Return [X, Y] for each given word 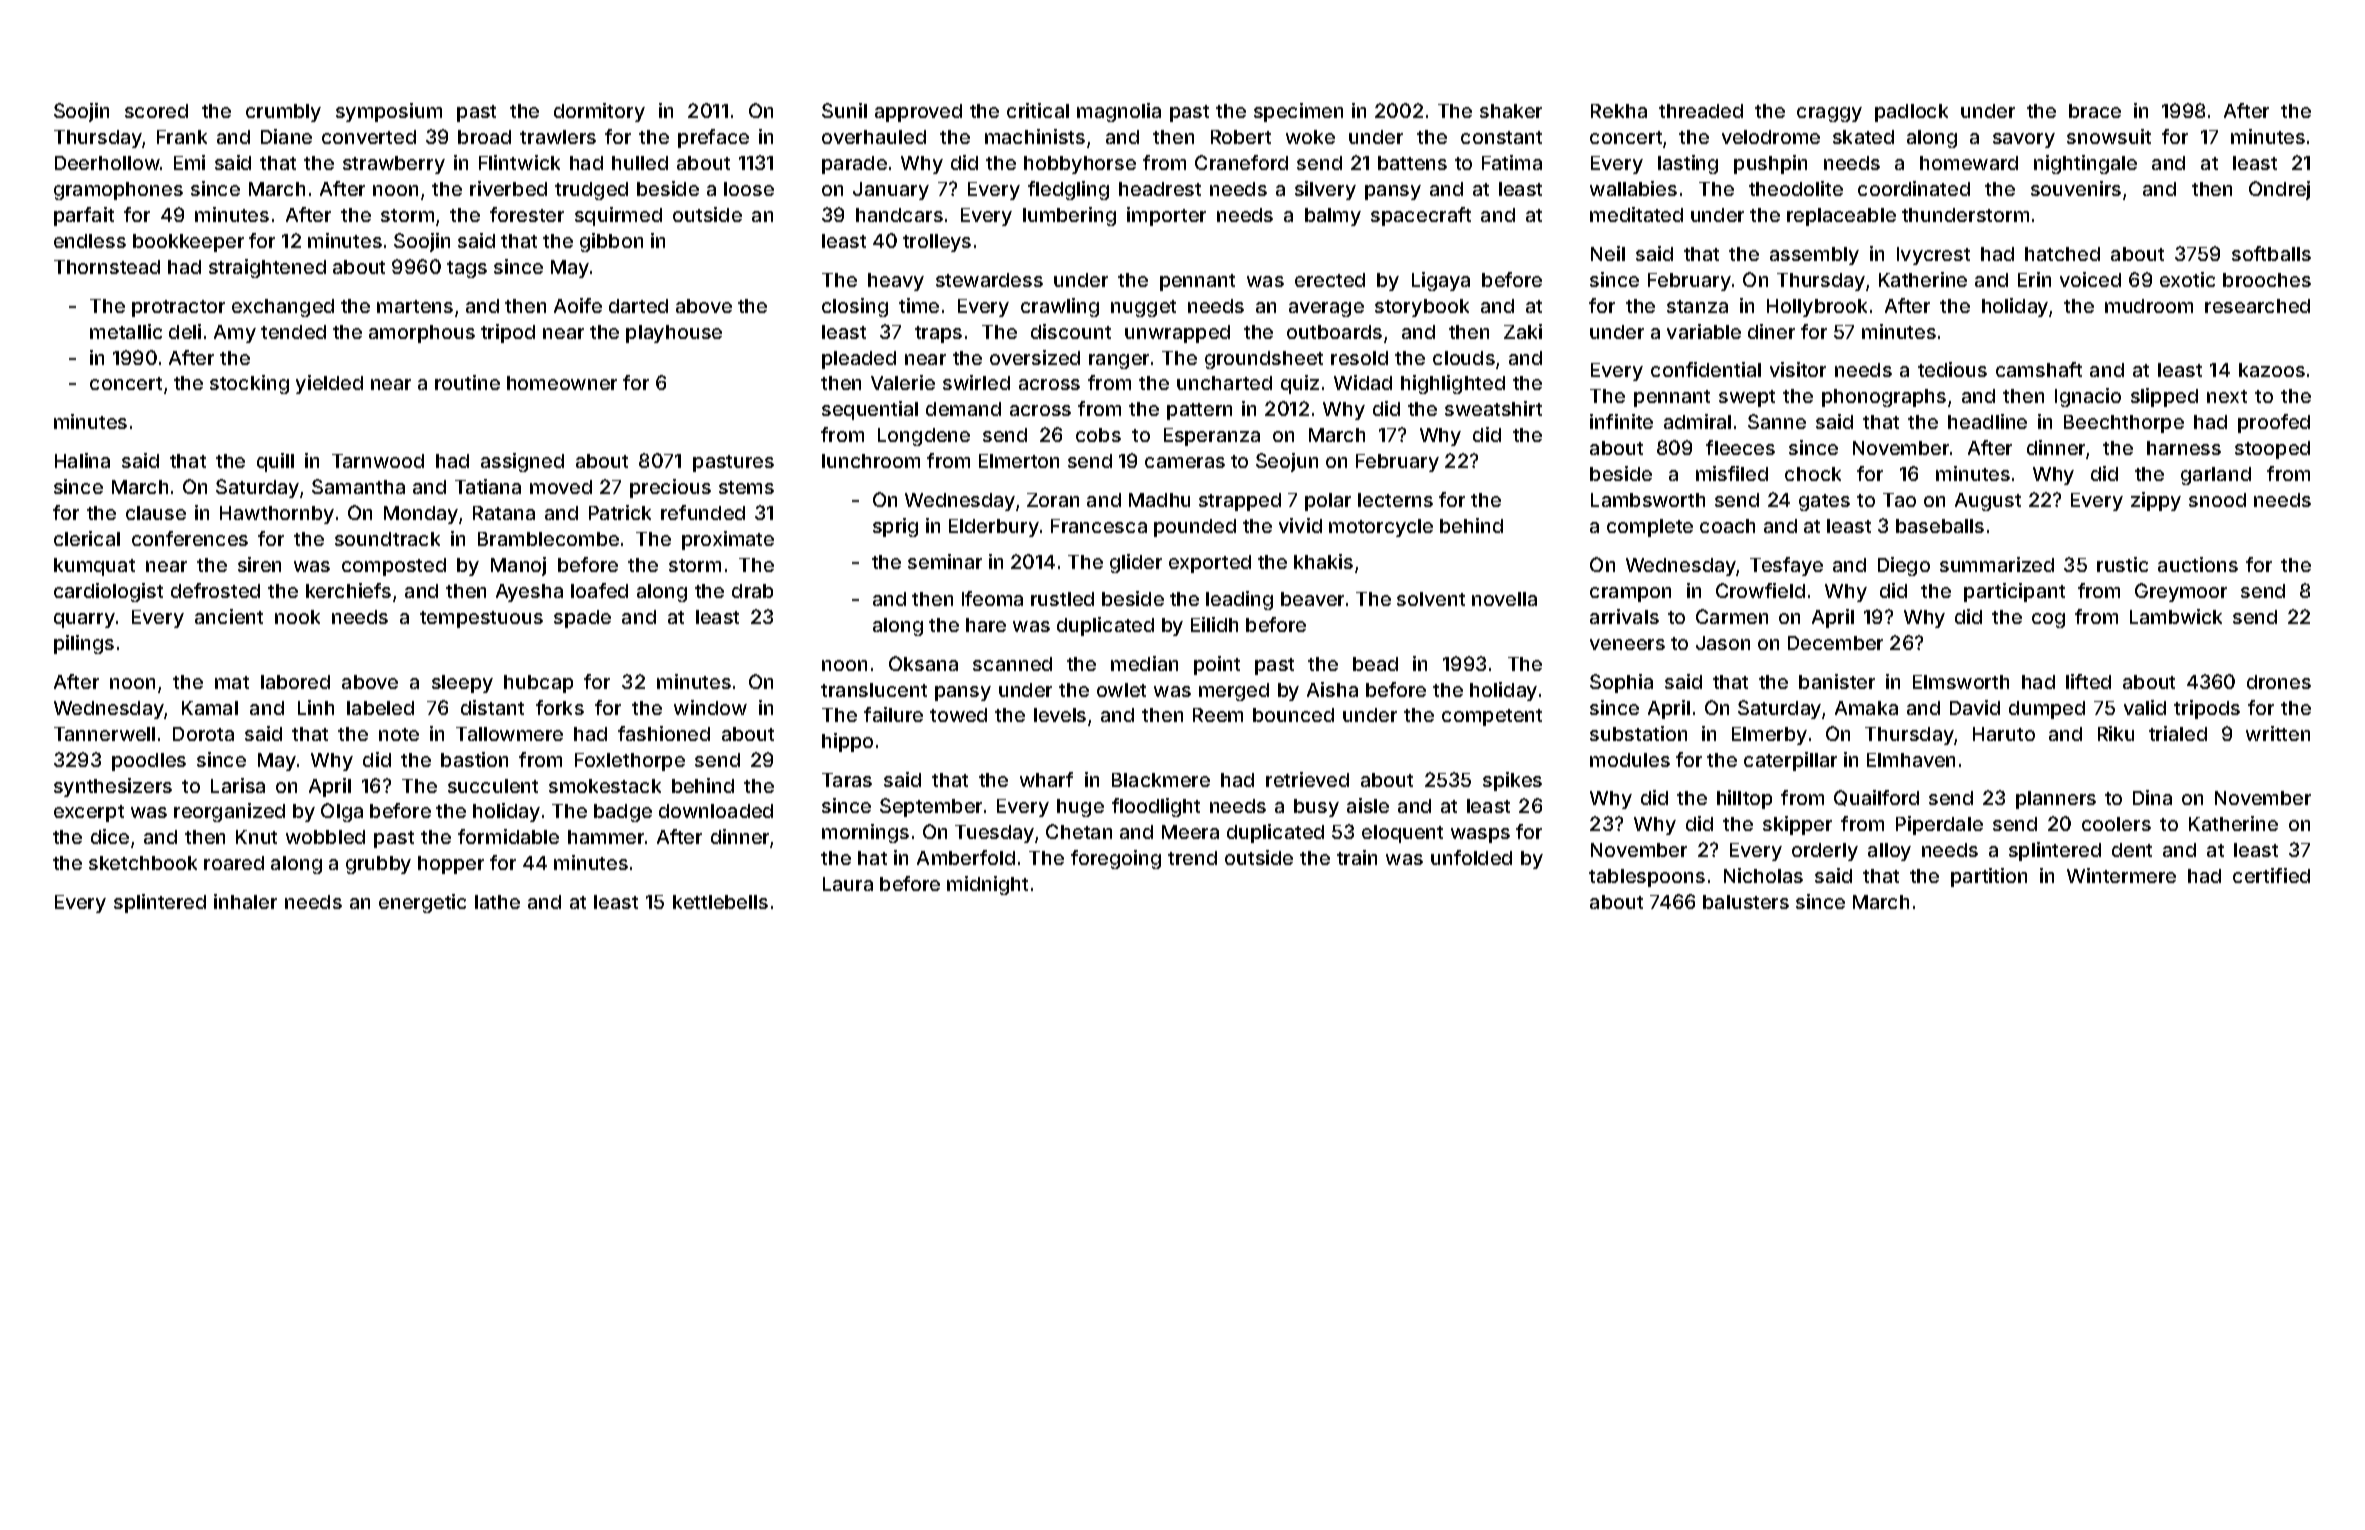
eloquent [1402, 834]
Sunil [844, 110]
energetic [422, 903]
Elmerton [1019, 461]
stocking [249, 384]
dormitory [599, 112]
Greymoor [2181, 592]
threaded [1701, 111]
